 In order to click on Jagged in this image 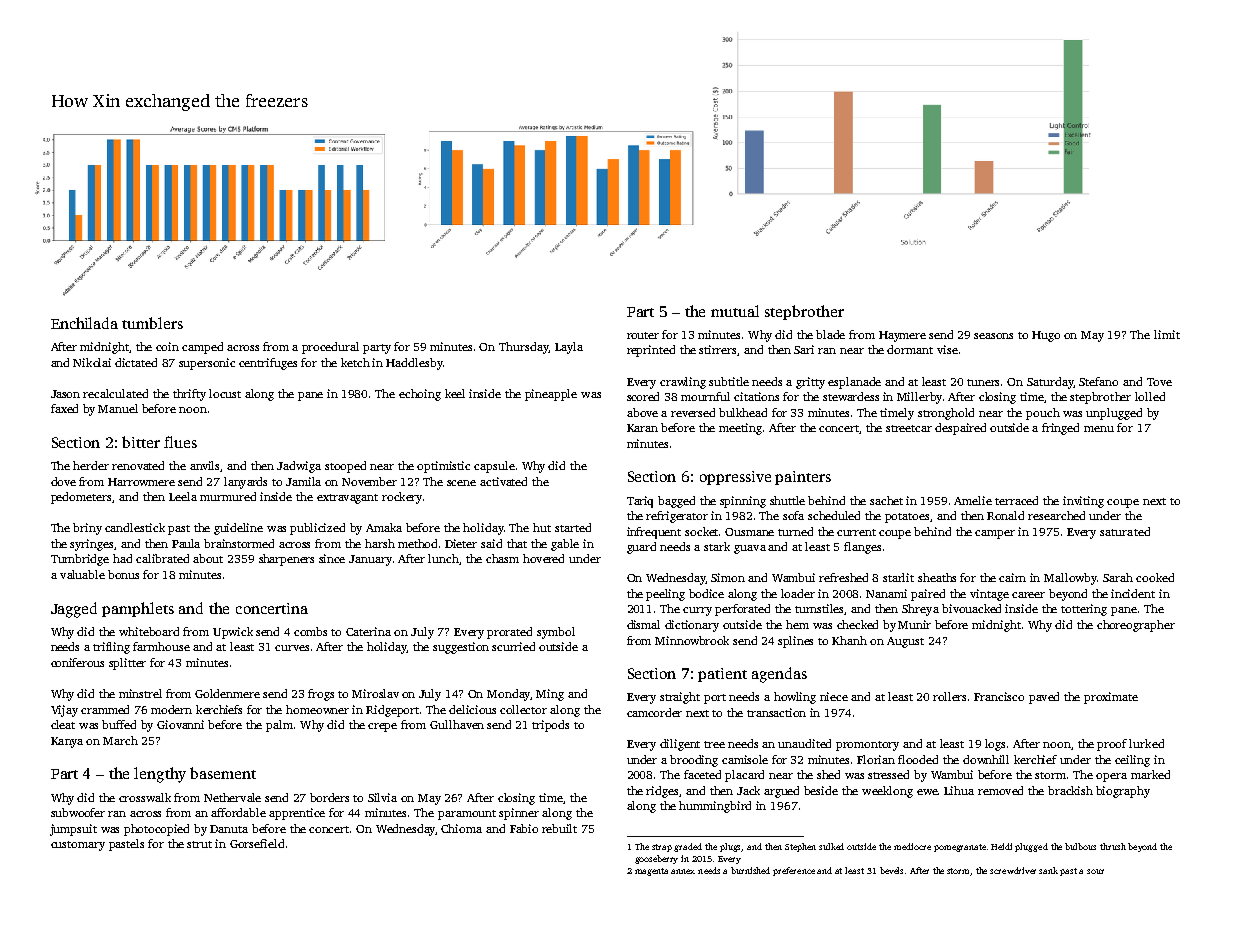, I will do `click(74, 610)`.
